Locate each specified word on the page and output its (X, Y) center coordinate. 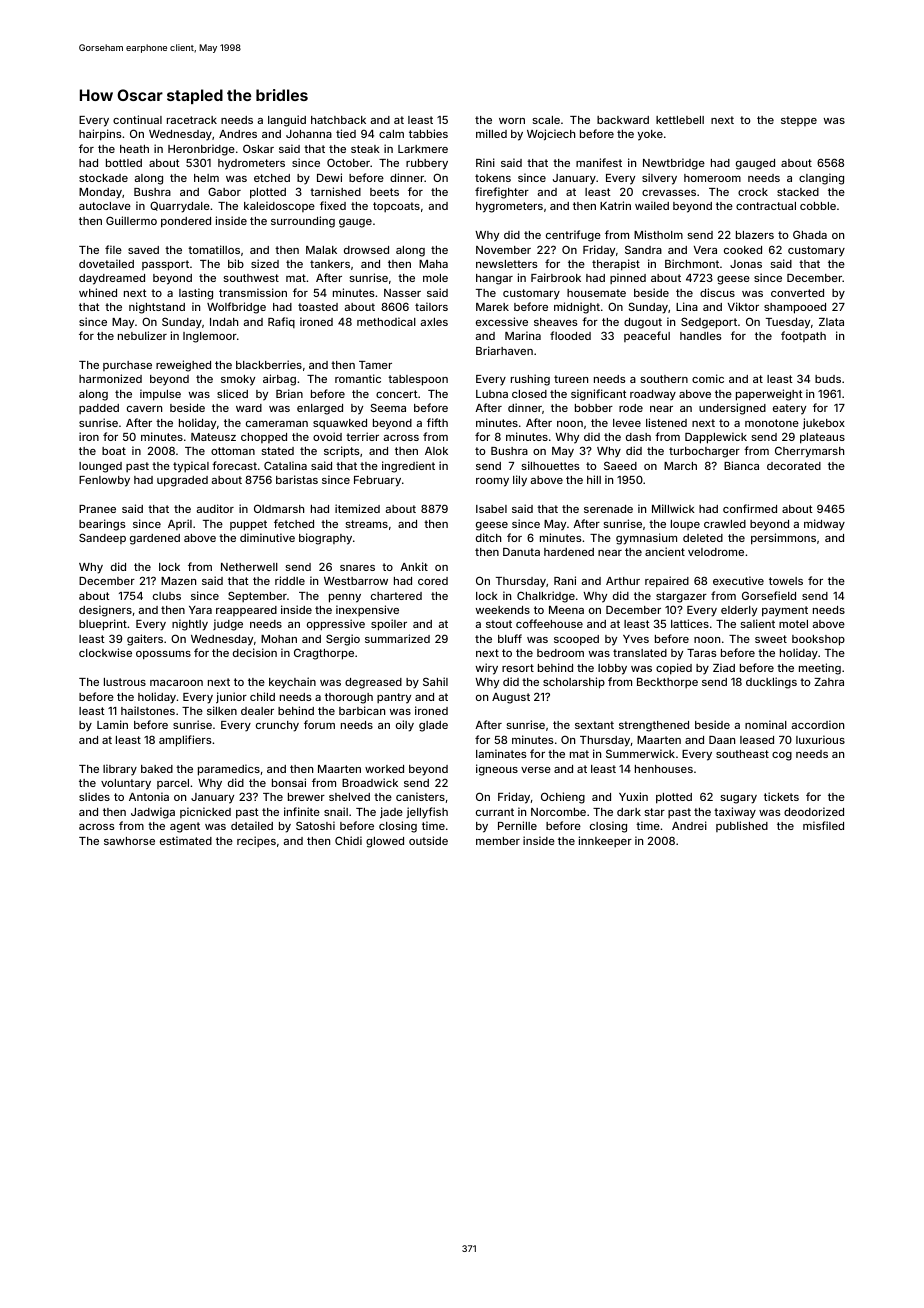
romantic (358, 378)
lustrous (125, 682)
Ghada (810, 234)
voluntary (126, 784)
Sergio (343, 640)
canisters (420, 796)
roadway (653, 395)
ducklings (771, 683)
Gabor (224, 191)
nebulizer (142, 335)
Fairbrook (556, 277)
